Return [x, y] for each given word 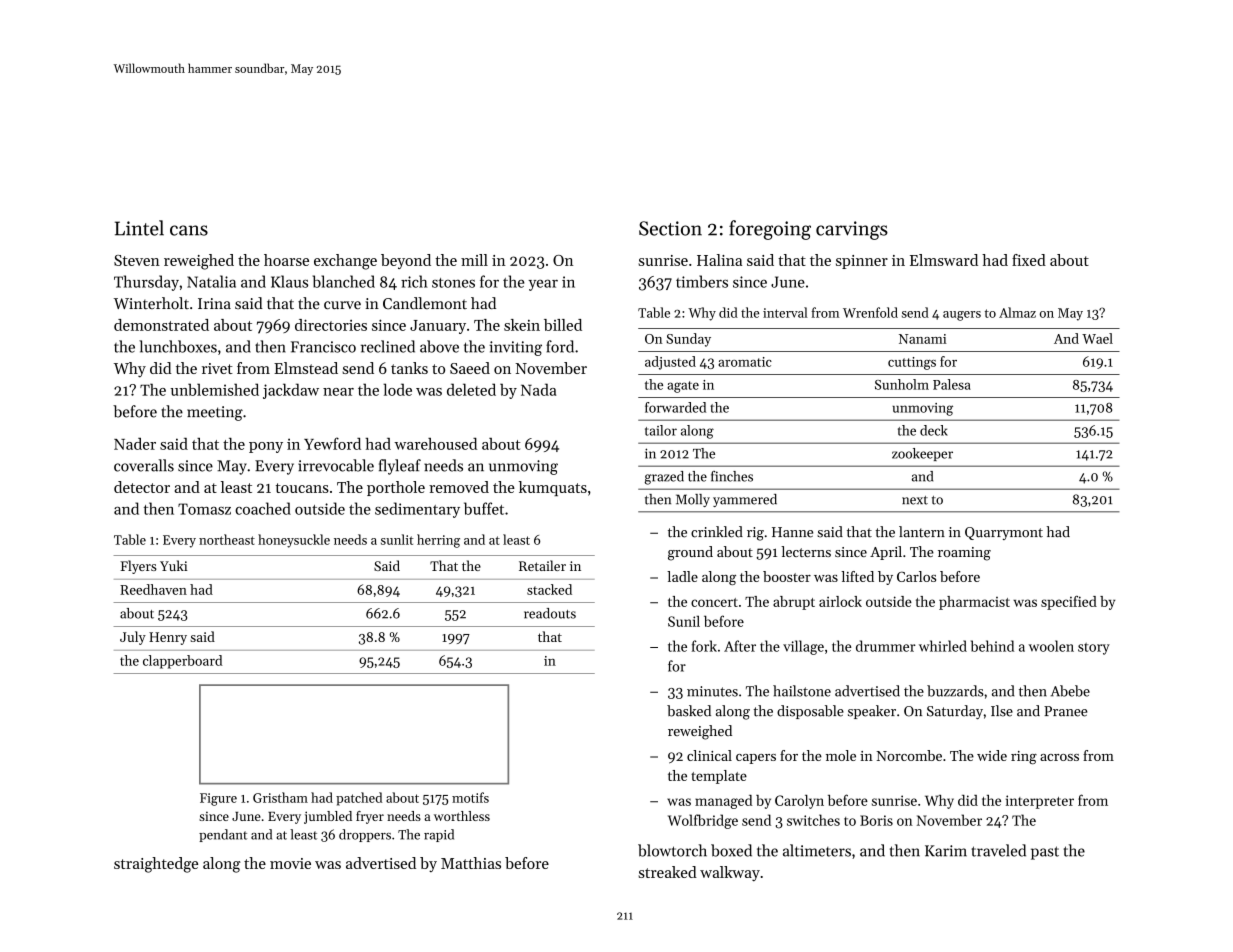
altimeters [817, 850]
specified [1069, 603]
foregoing [770, 230]
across [1059, 757]
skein [522, 325]
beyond [406, 261]
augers [962, 316]
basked [689, 711]
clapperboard [183, 662]
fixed [1029, 260]
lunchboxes [178, 346]
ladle [682, 576]
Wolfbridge [703, 821]
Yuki [174, 565]
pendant [223, 835]
